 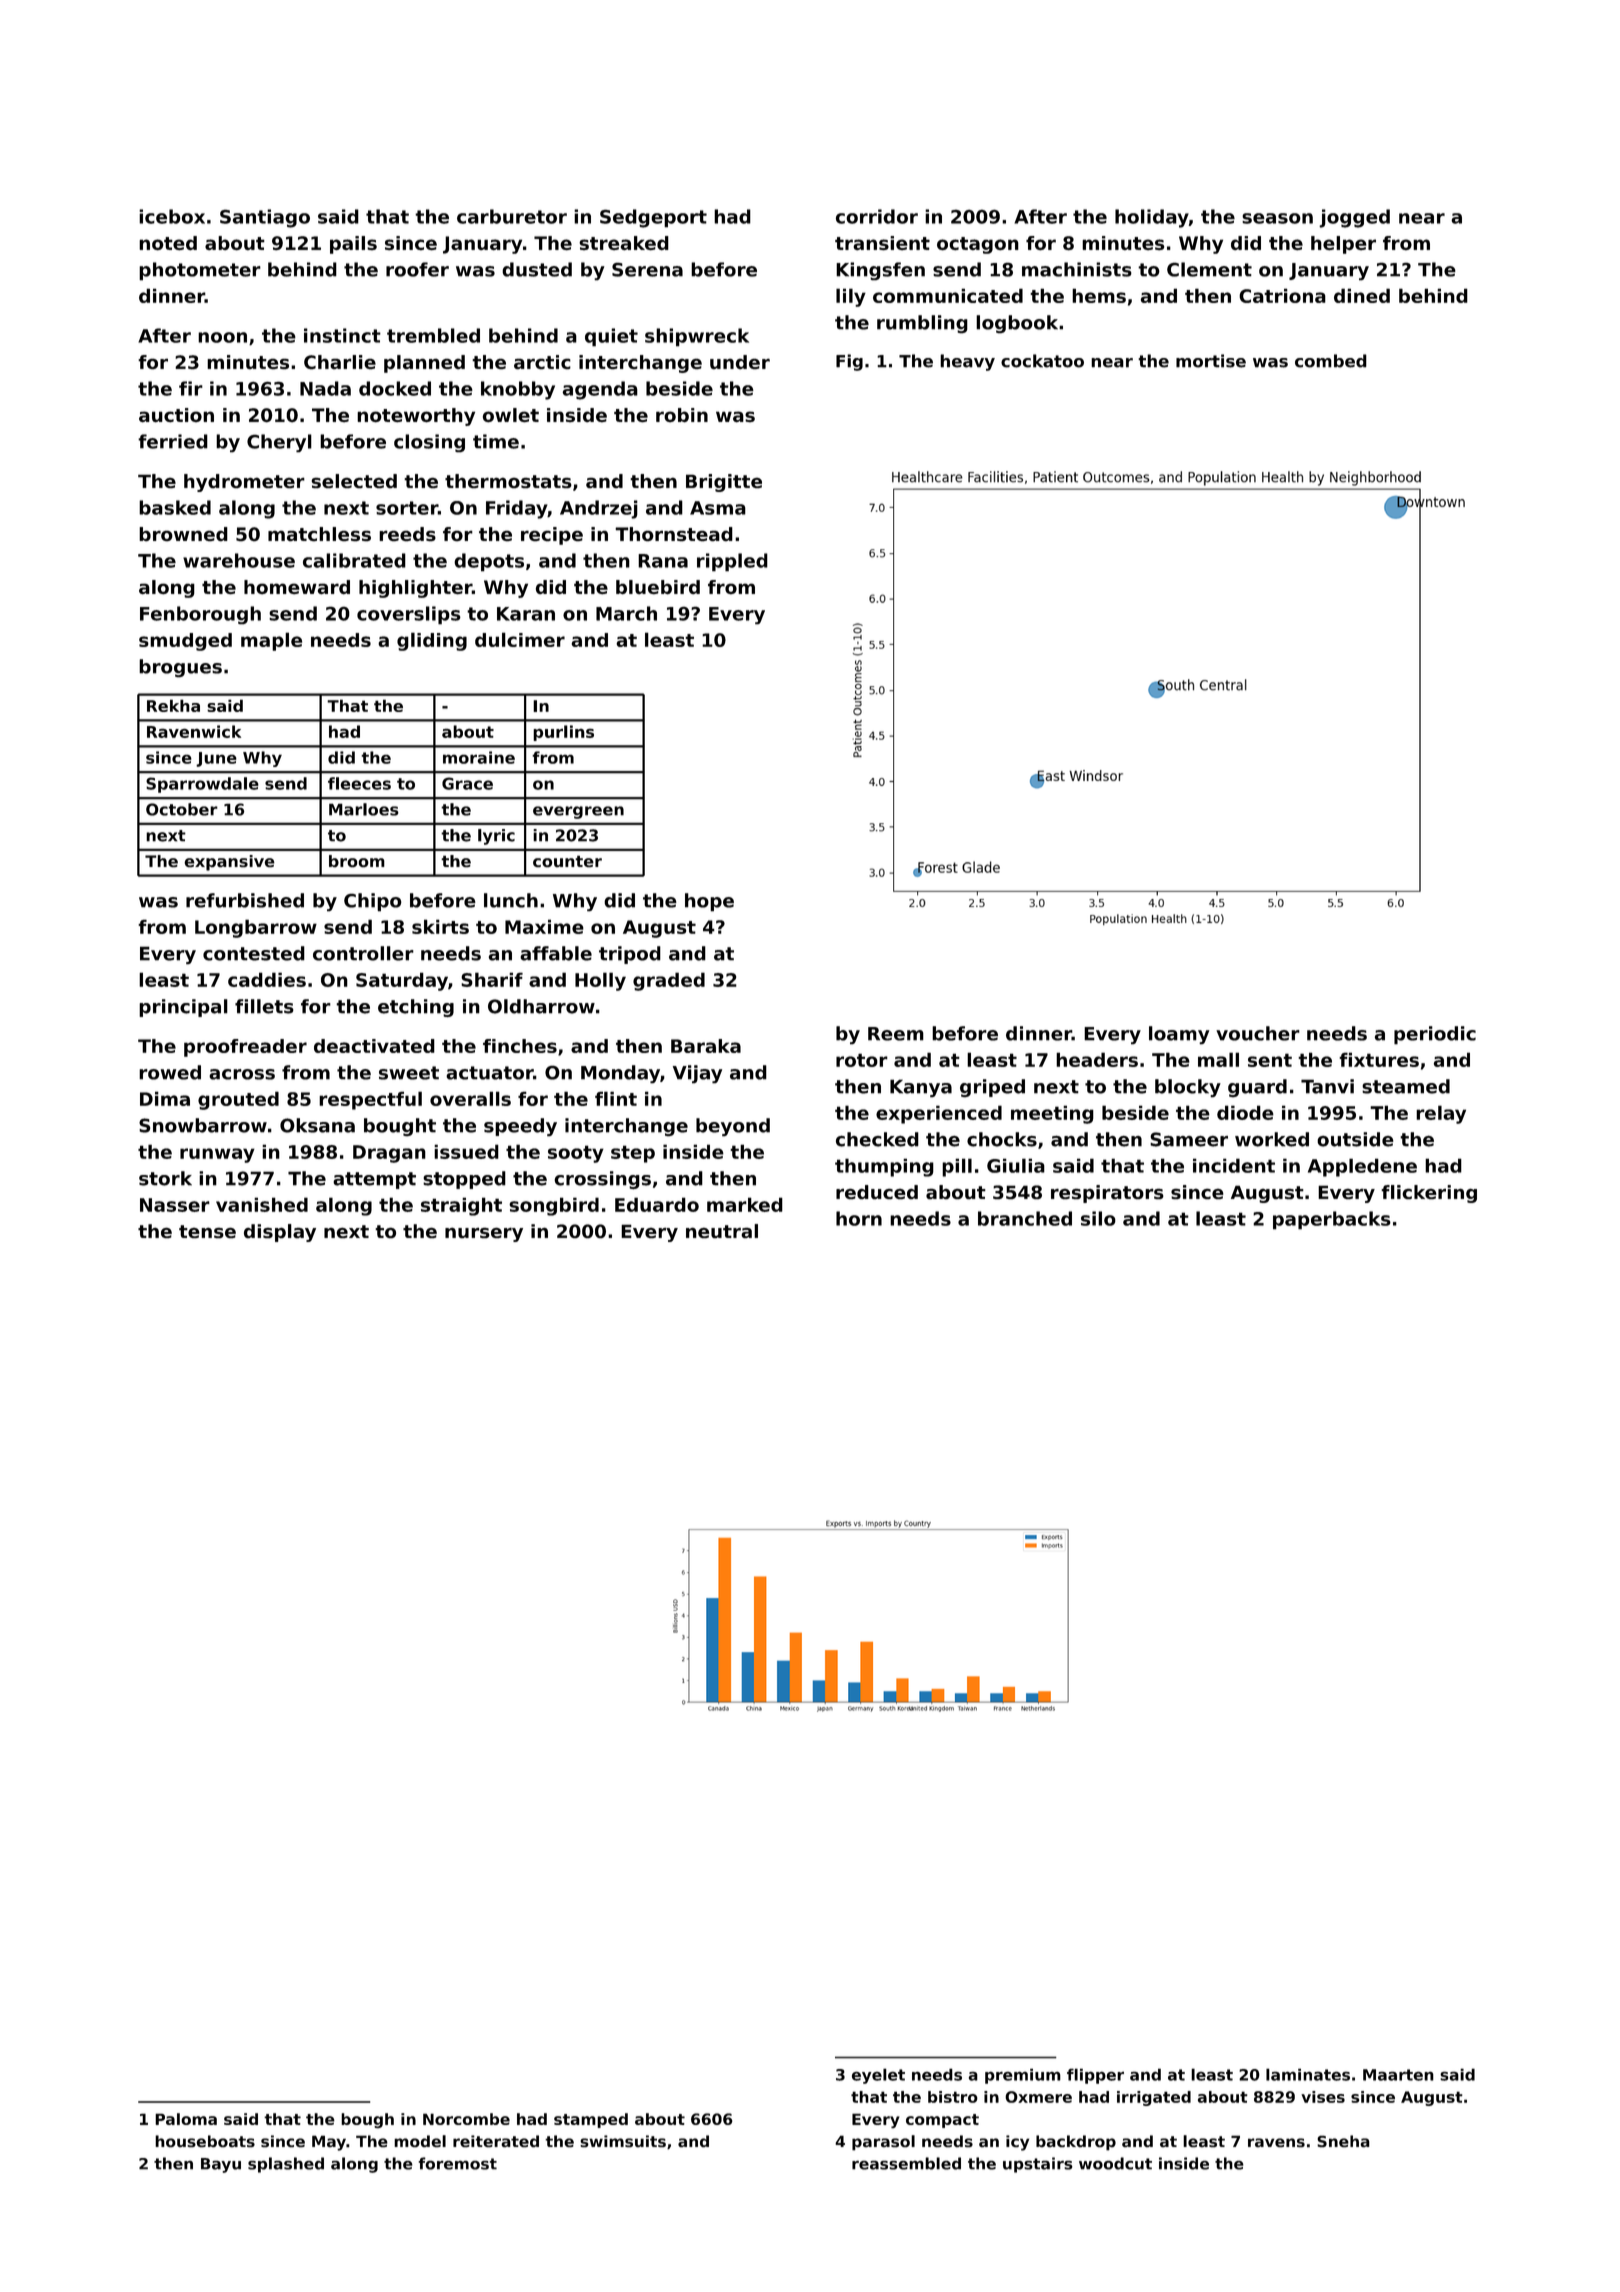 I want to click on lunch, so click(x=511, y=900).
